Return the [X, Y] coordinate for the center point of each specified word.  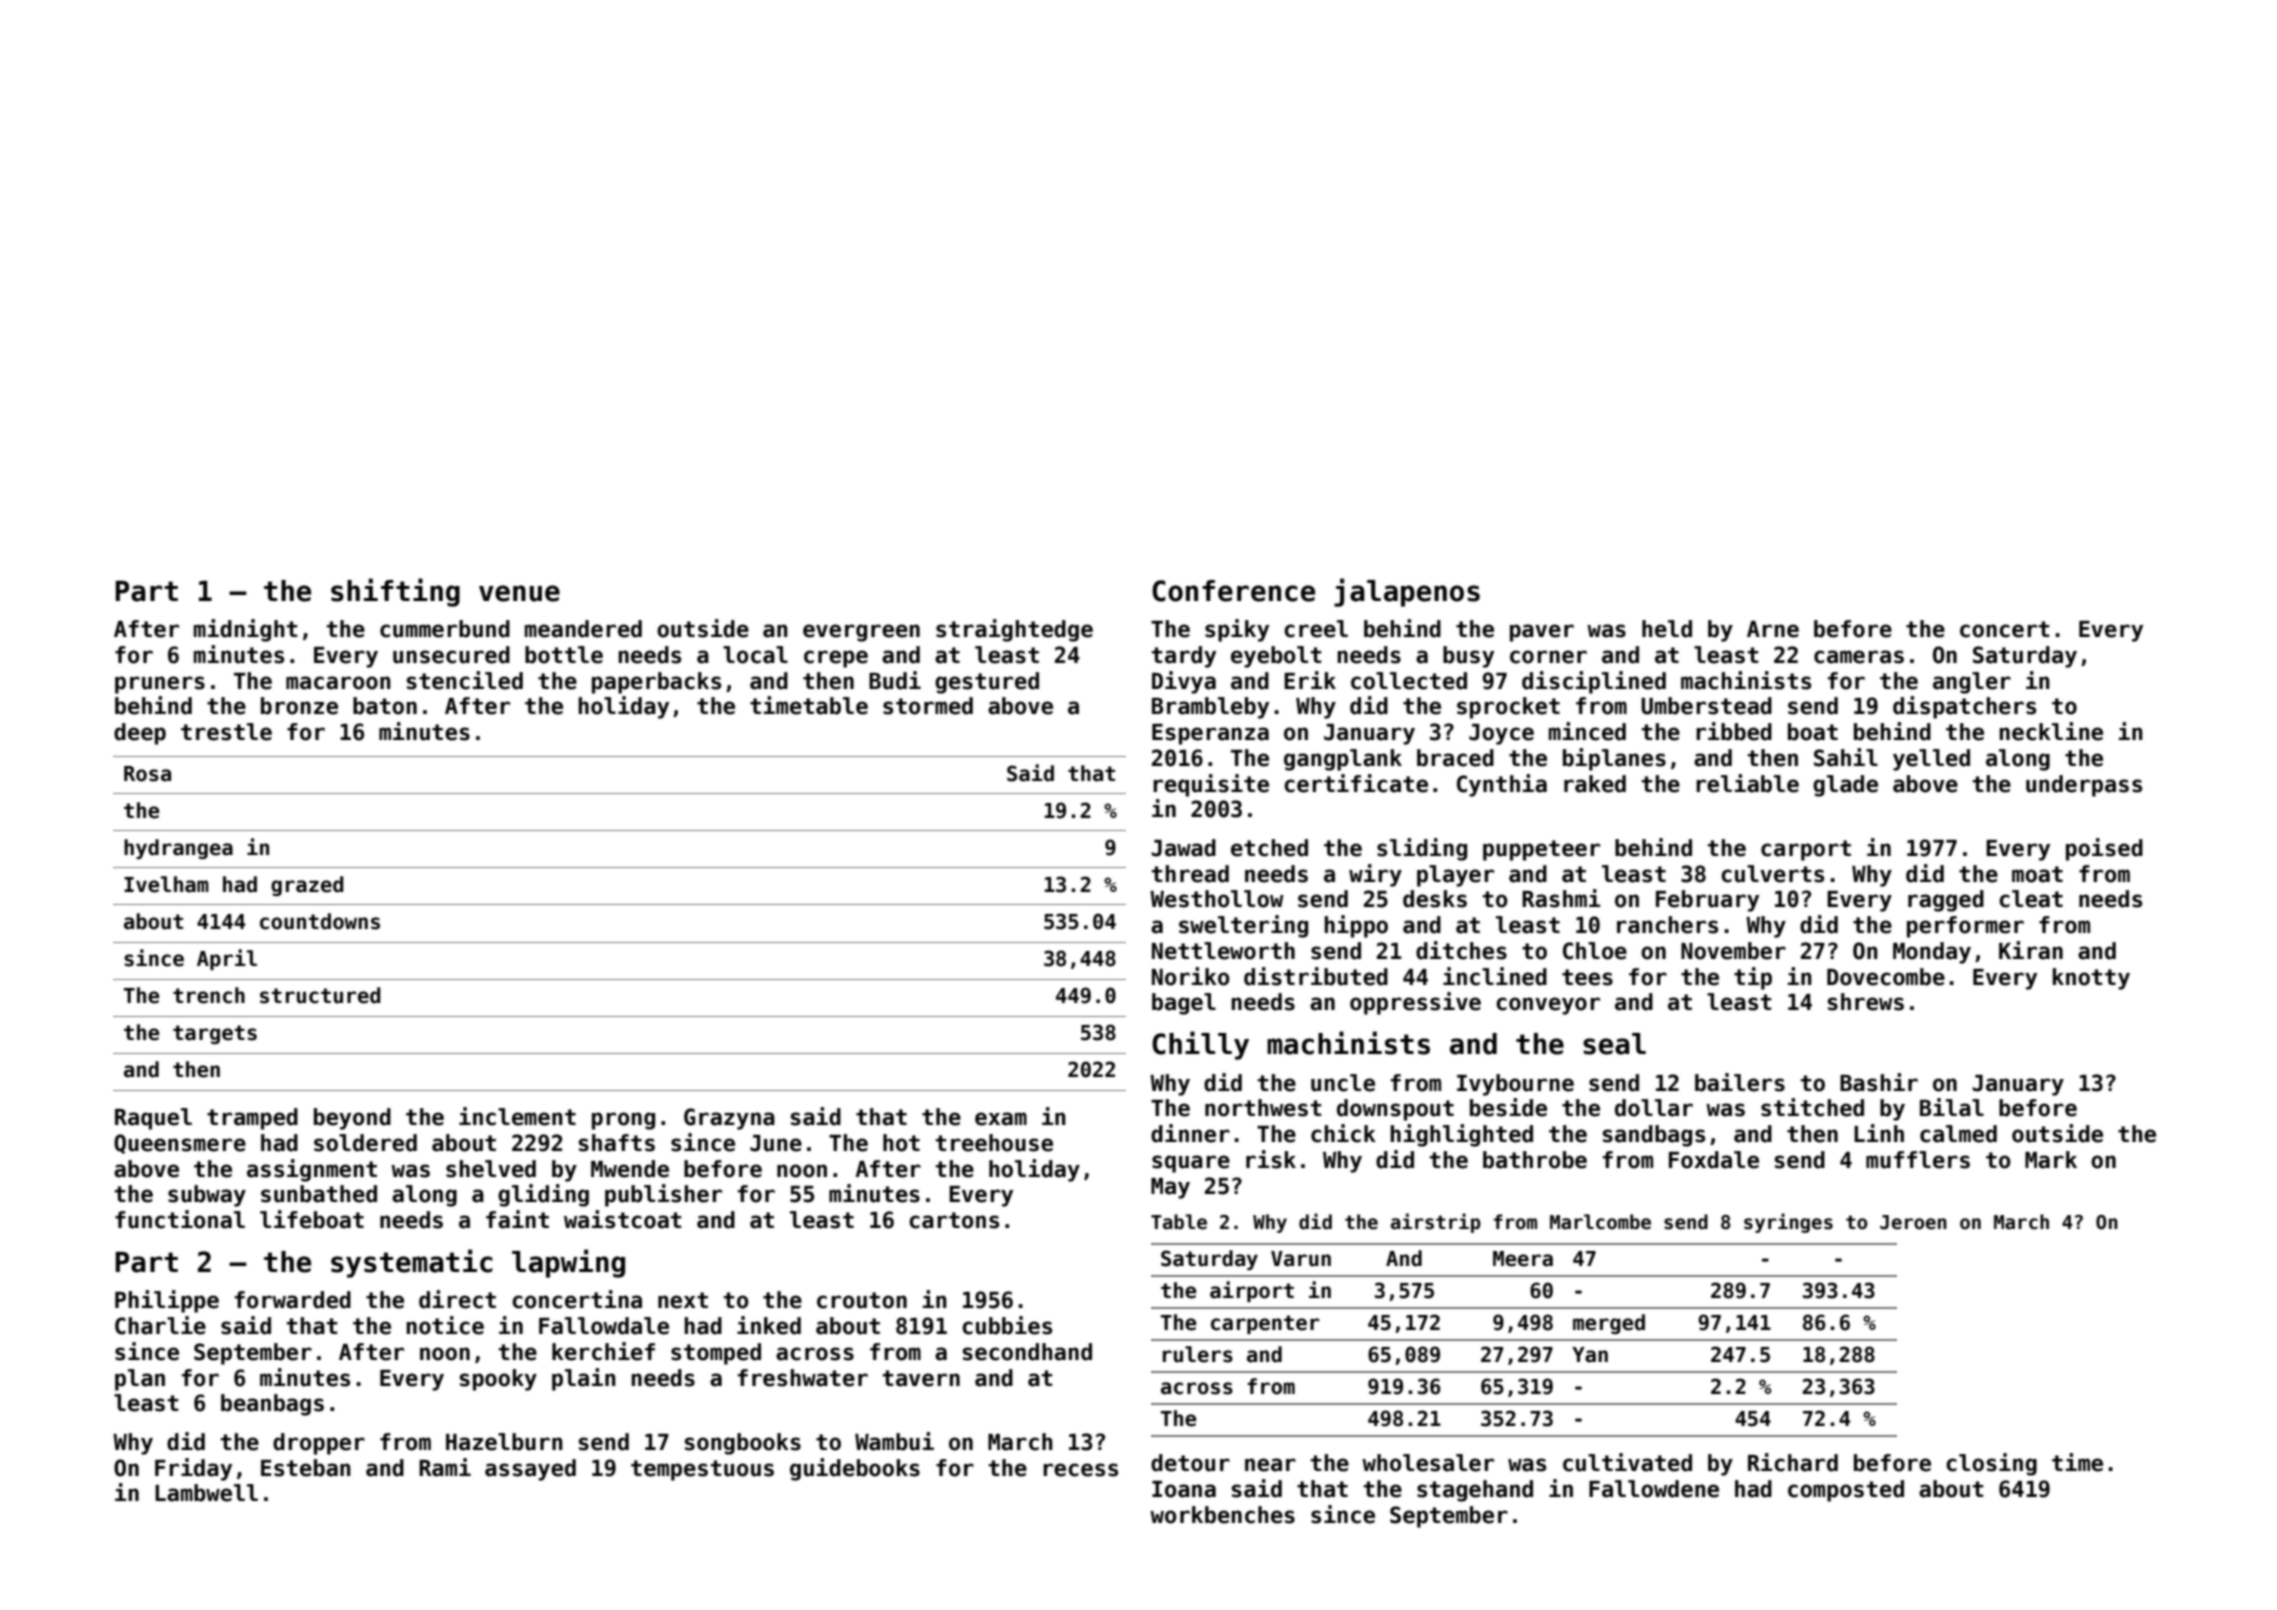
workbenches [1222, 1515]
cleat [2031, 899]
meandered [583, 629]
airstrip [1436, 1223]
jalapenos [1407, 592]
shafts [617, 1143]
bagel [1184, 1004]
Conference [1233, 591]
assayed [530, 1470]
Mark [2051, 1160]
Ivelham [166, 884]
